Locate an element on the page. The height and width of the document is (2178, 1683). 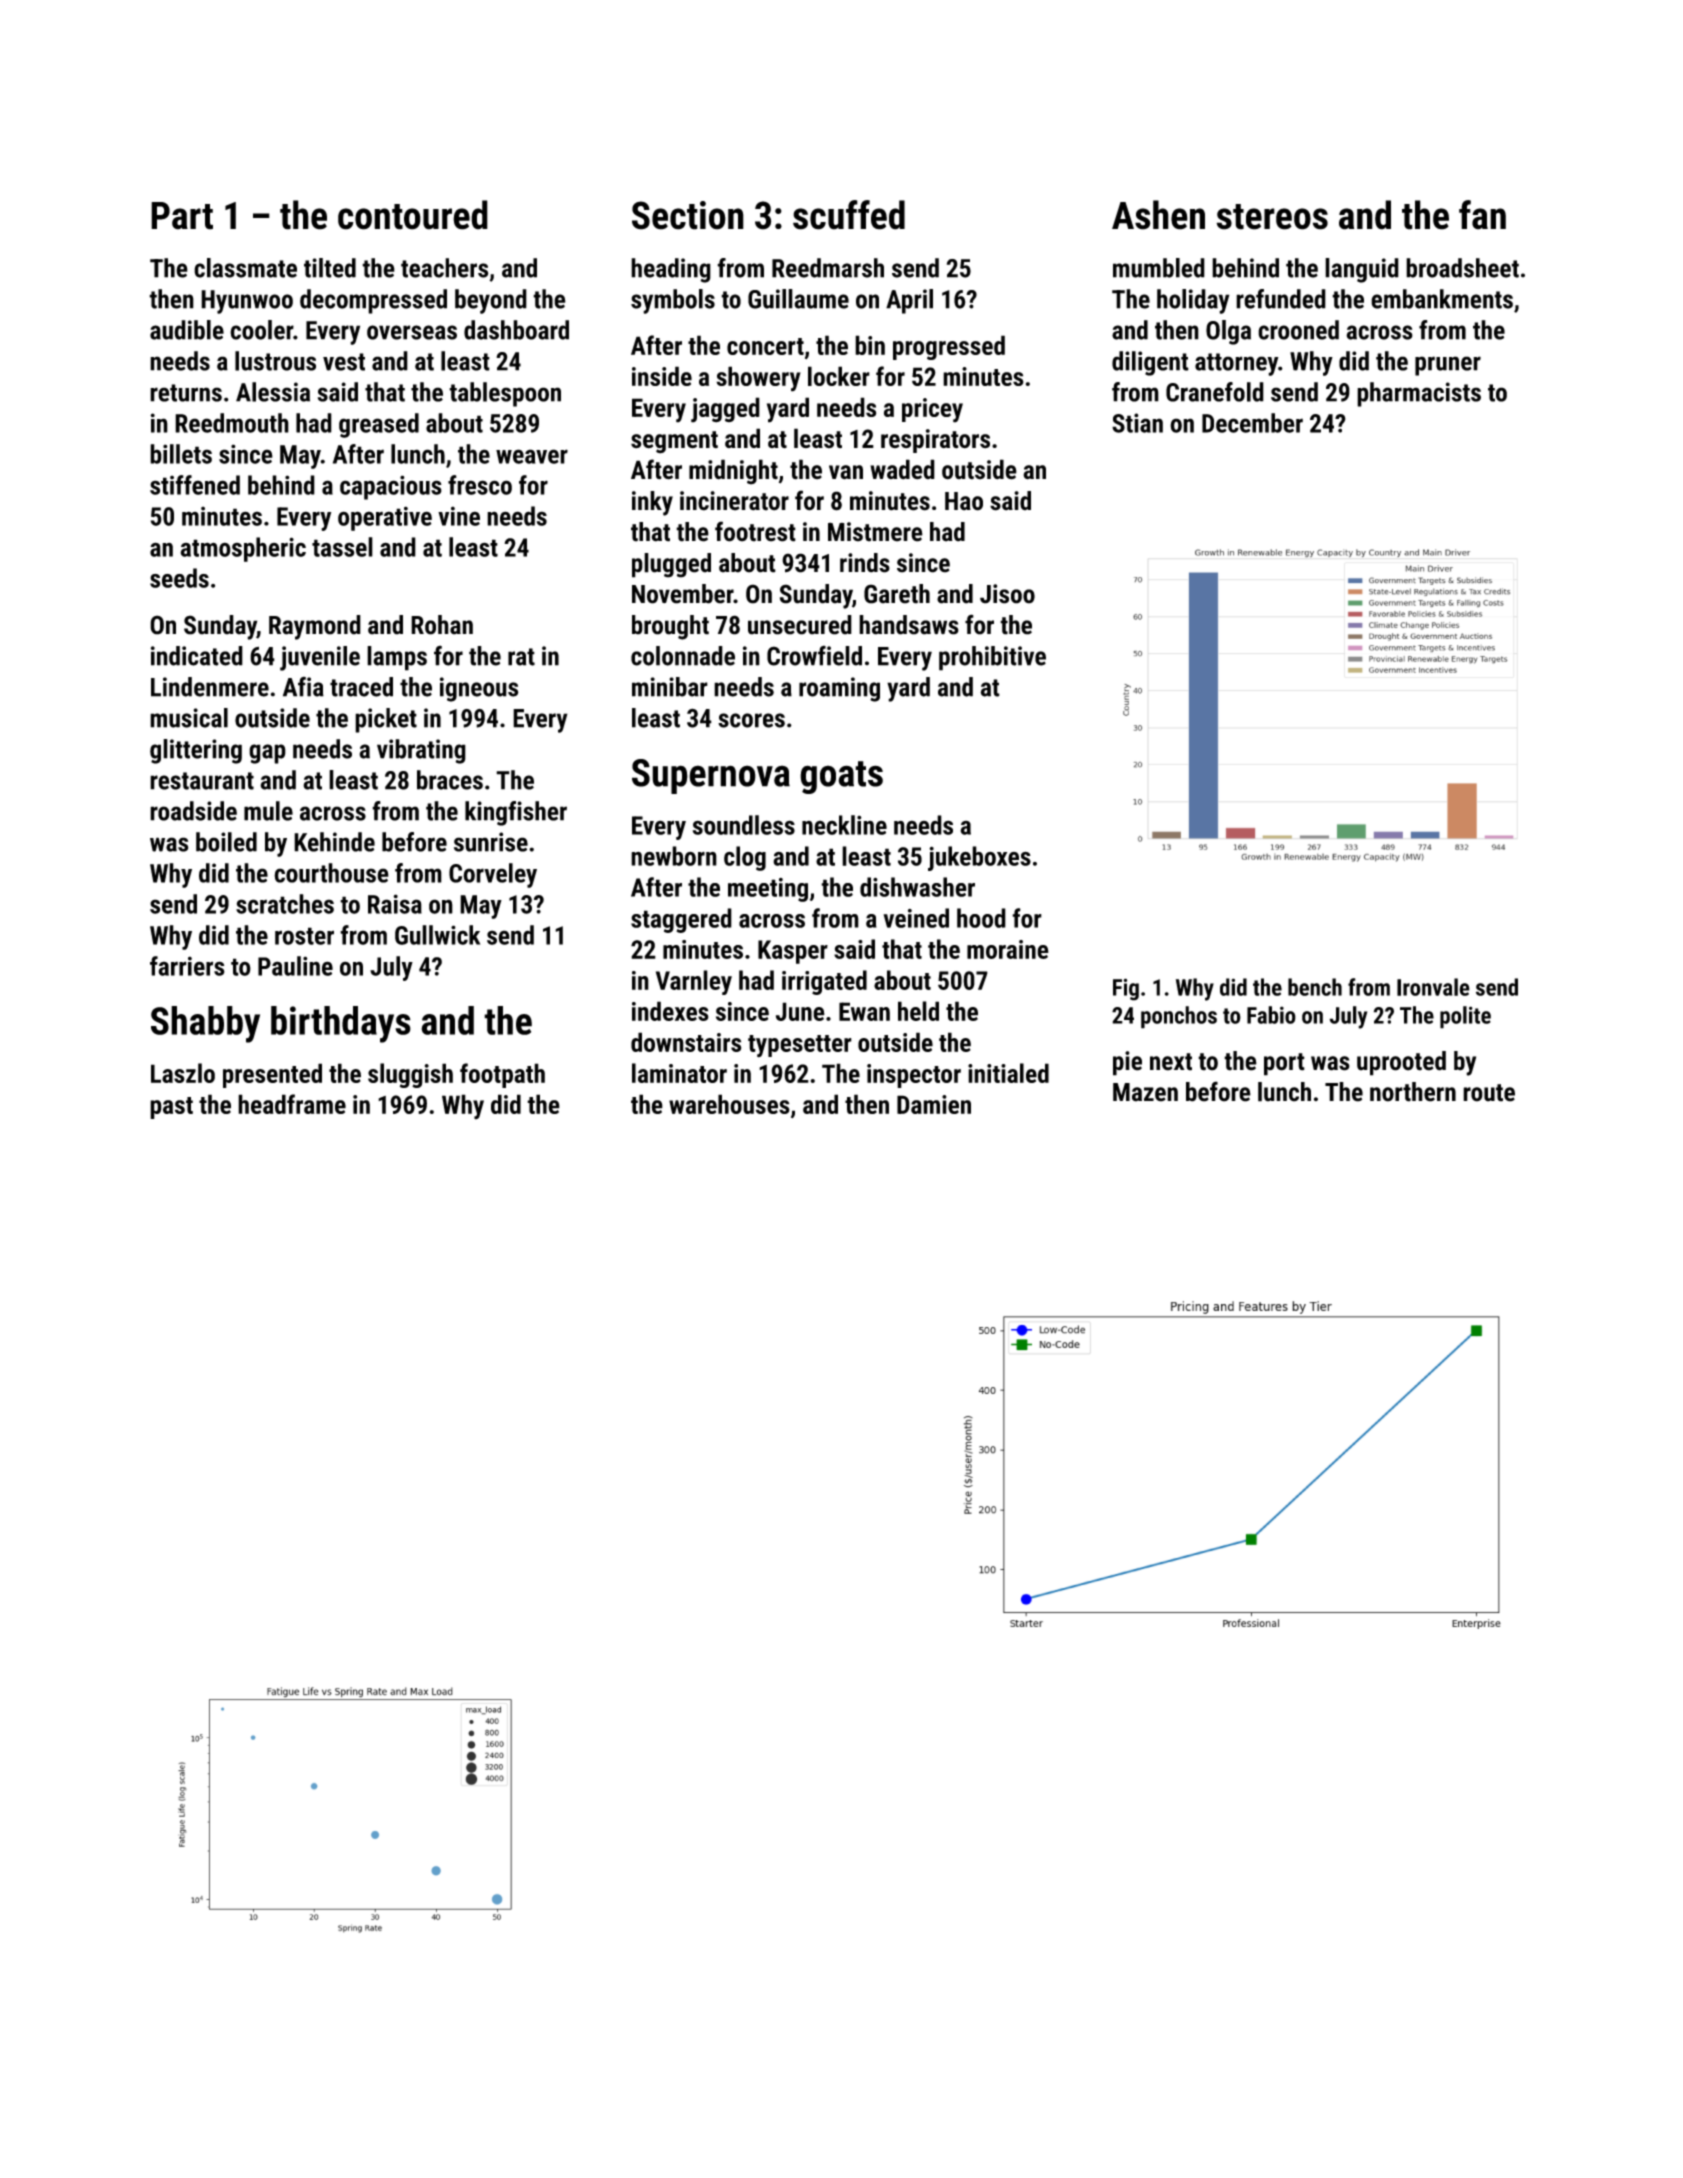
inky is located at coordinates (652, 503).
